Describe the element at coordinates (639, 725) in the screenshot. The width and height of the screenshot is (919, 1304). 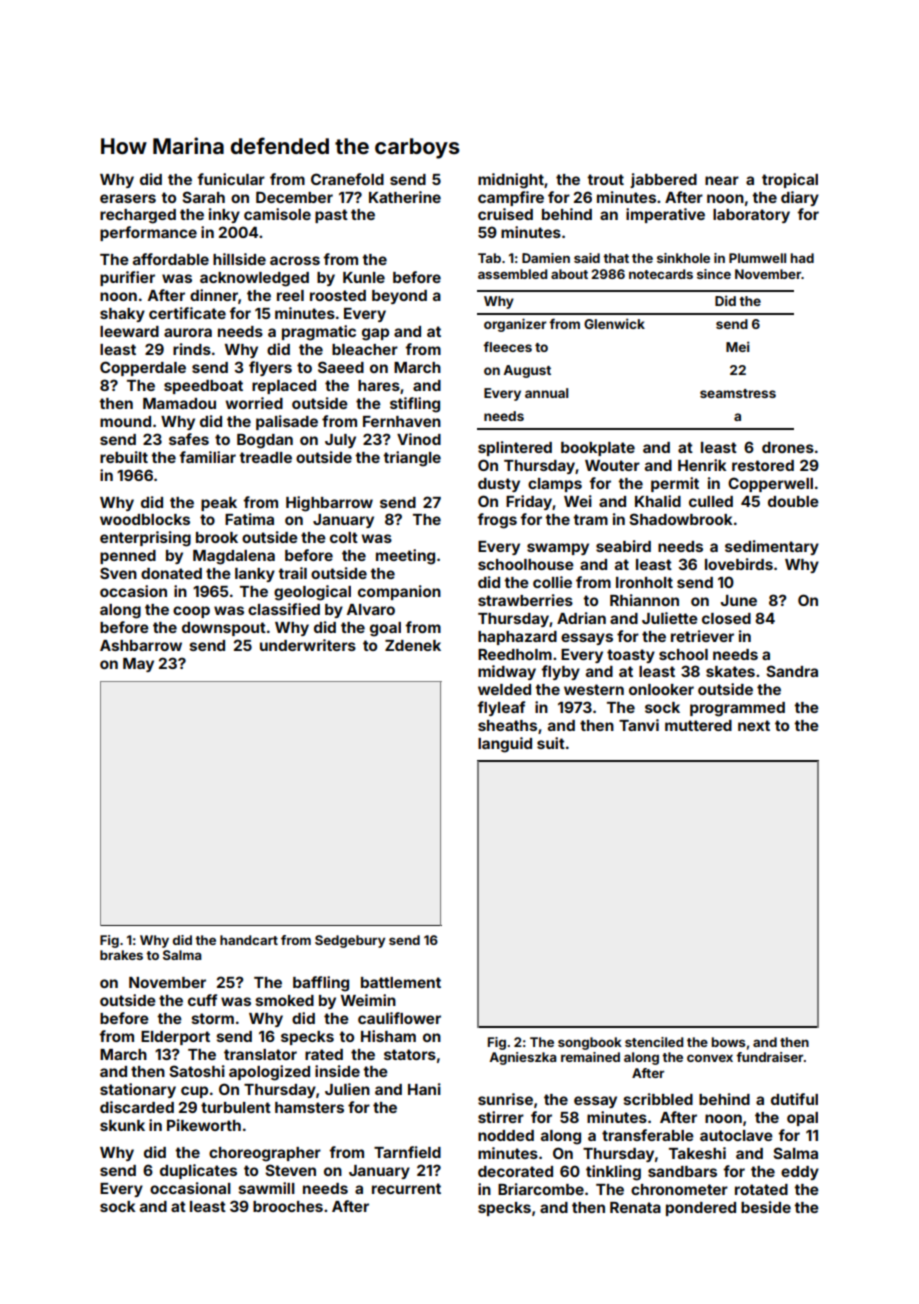
I see `Tanvi` at that location.
